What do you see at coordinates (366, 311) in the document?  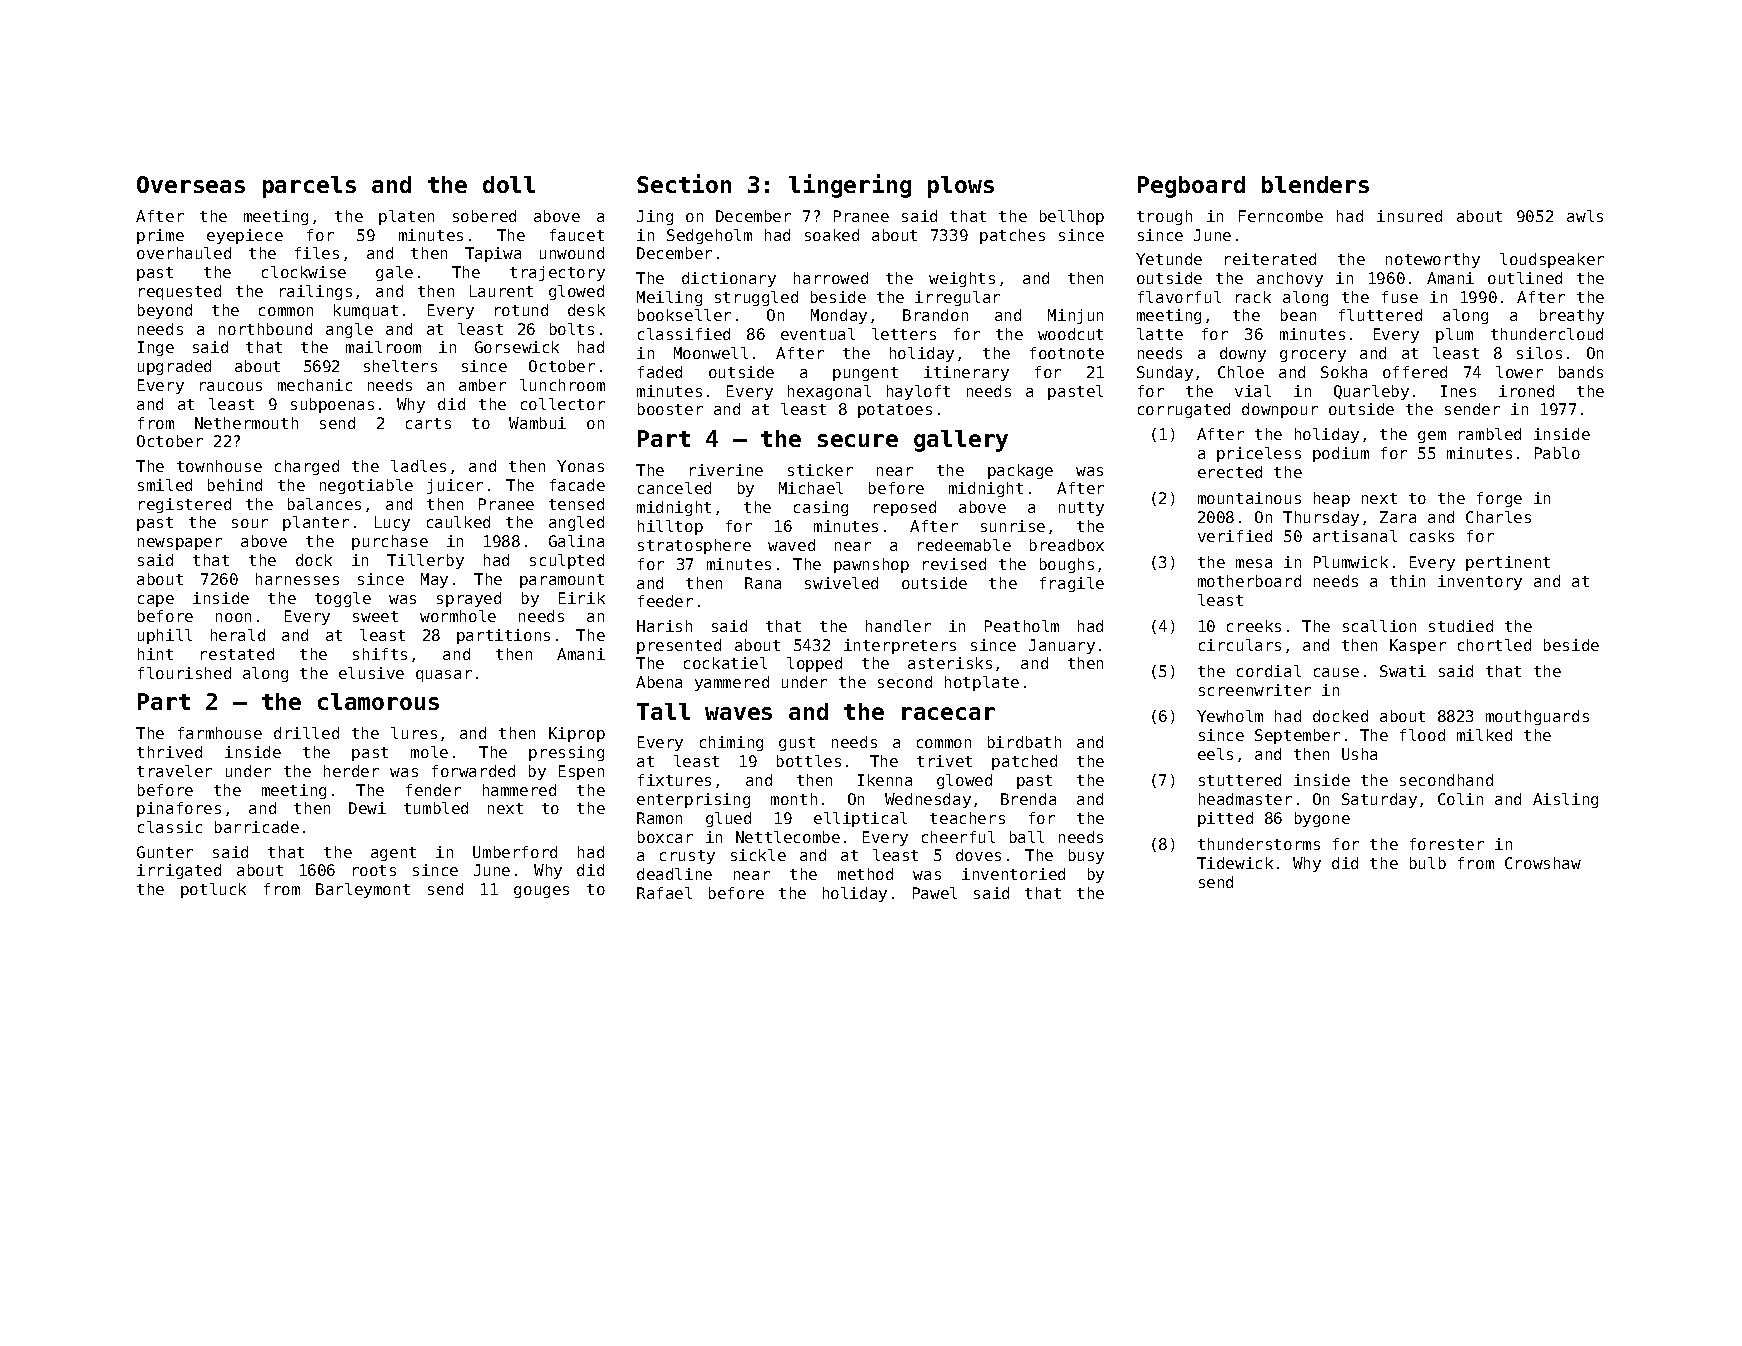 I see `kumquat` at bounding box center [366, 311].
